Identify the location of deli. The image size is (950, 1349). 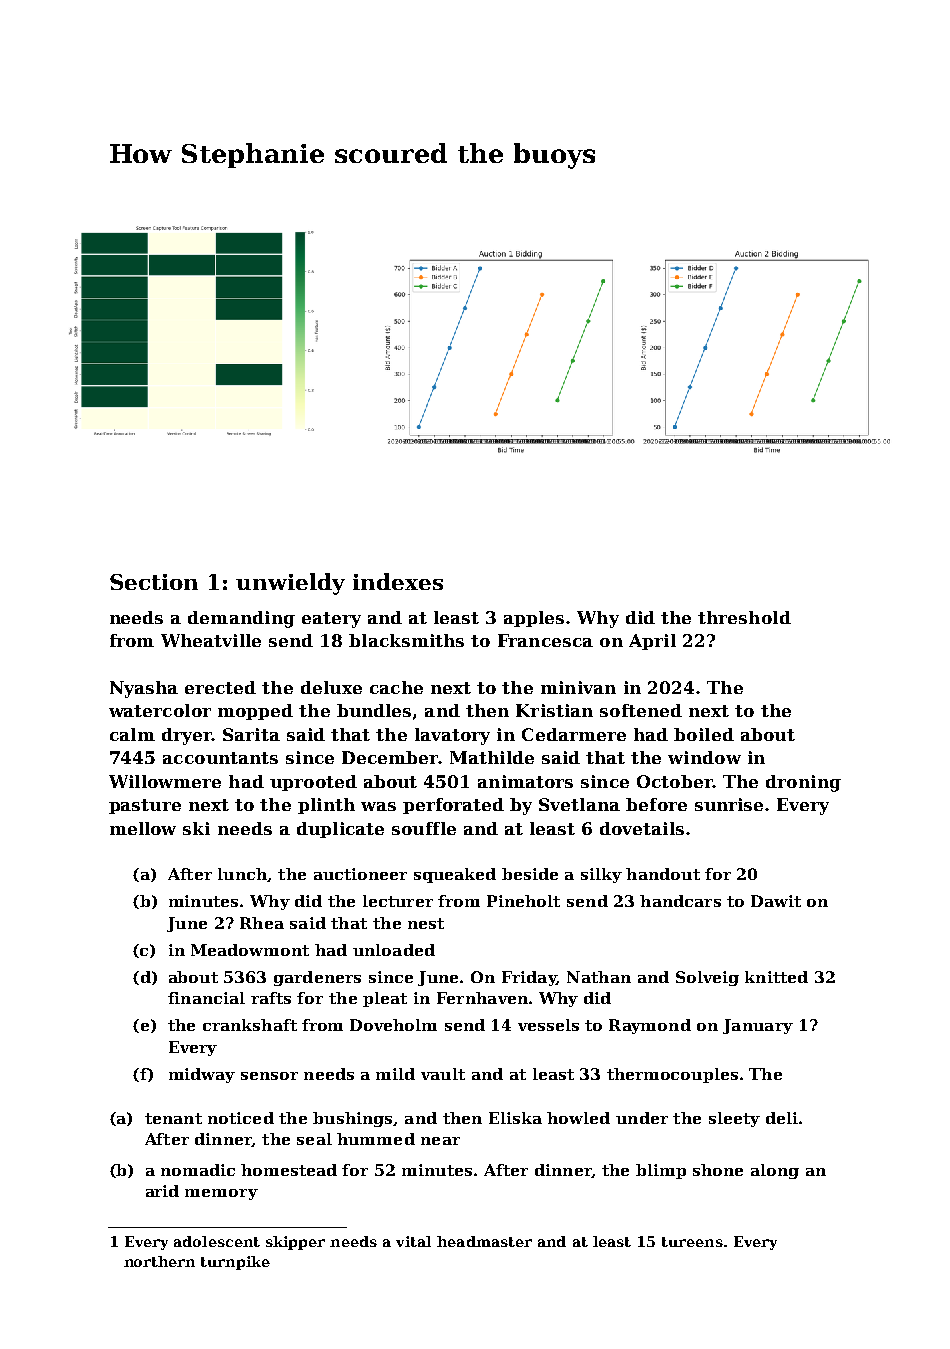
(782, 1118).
